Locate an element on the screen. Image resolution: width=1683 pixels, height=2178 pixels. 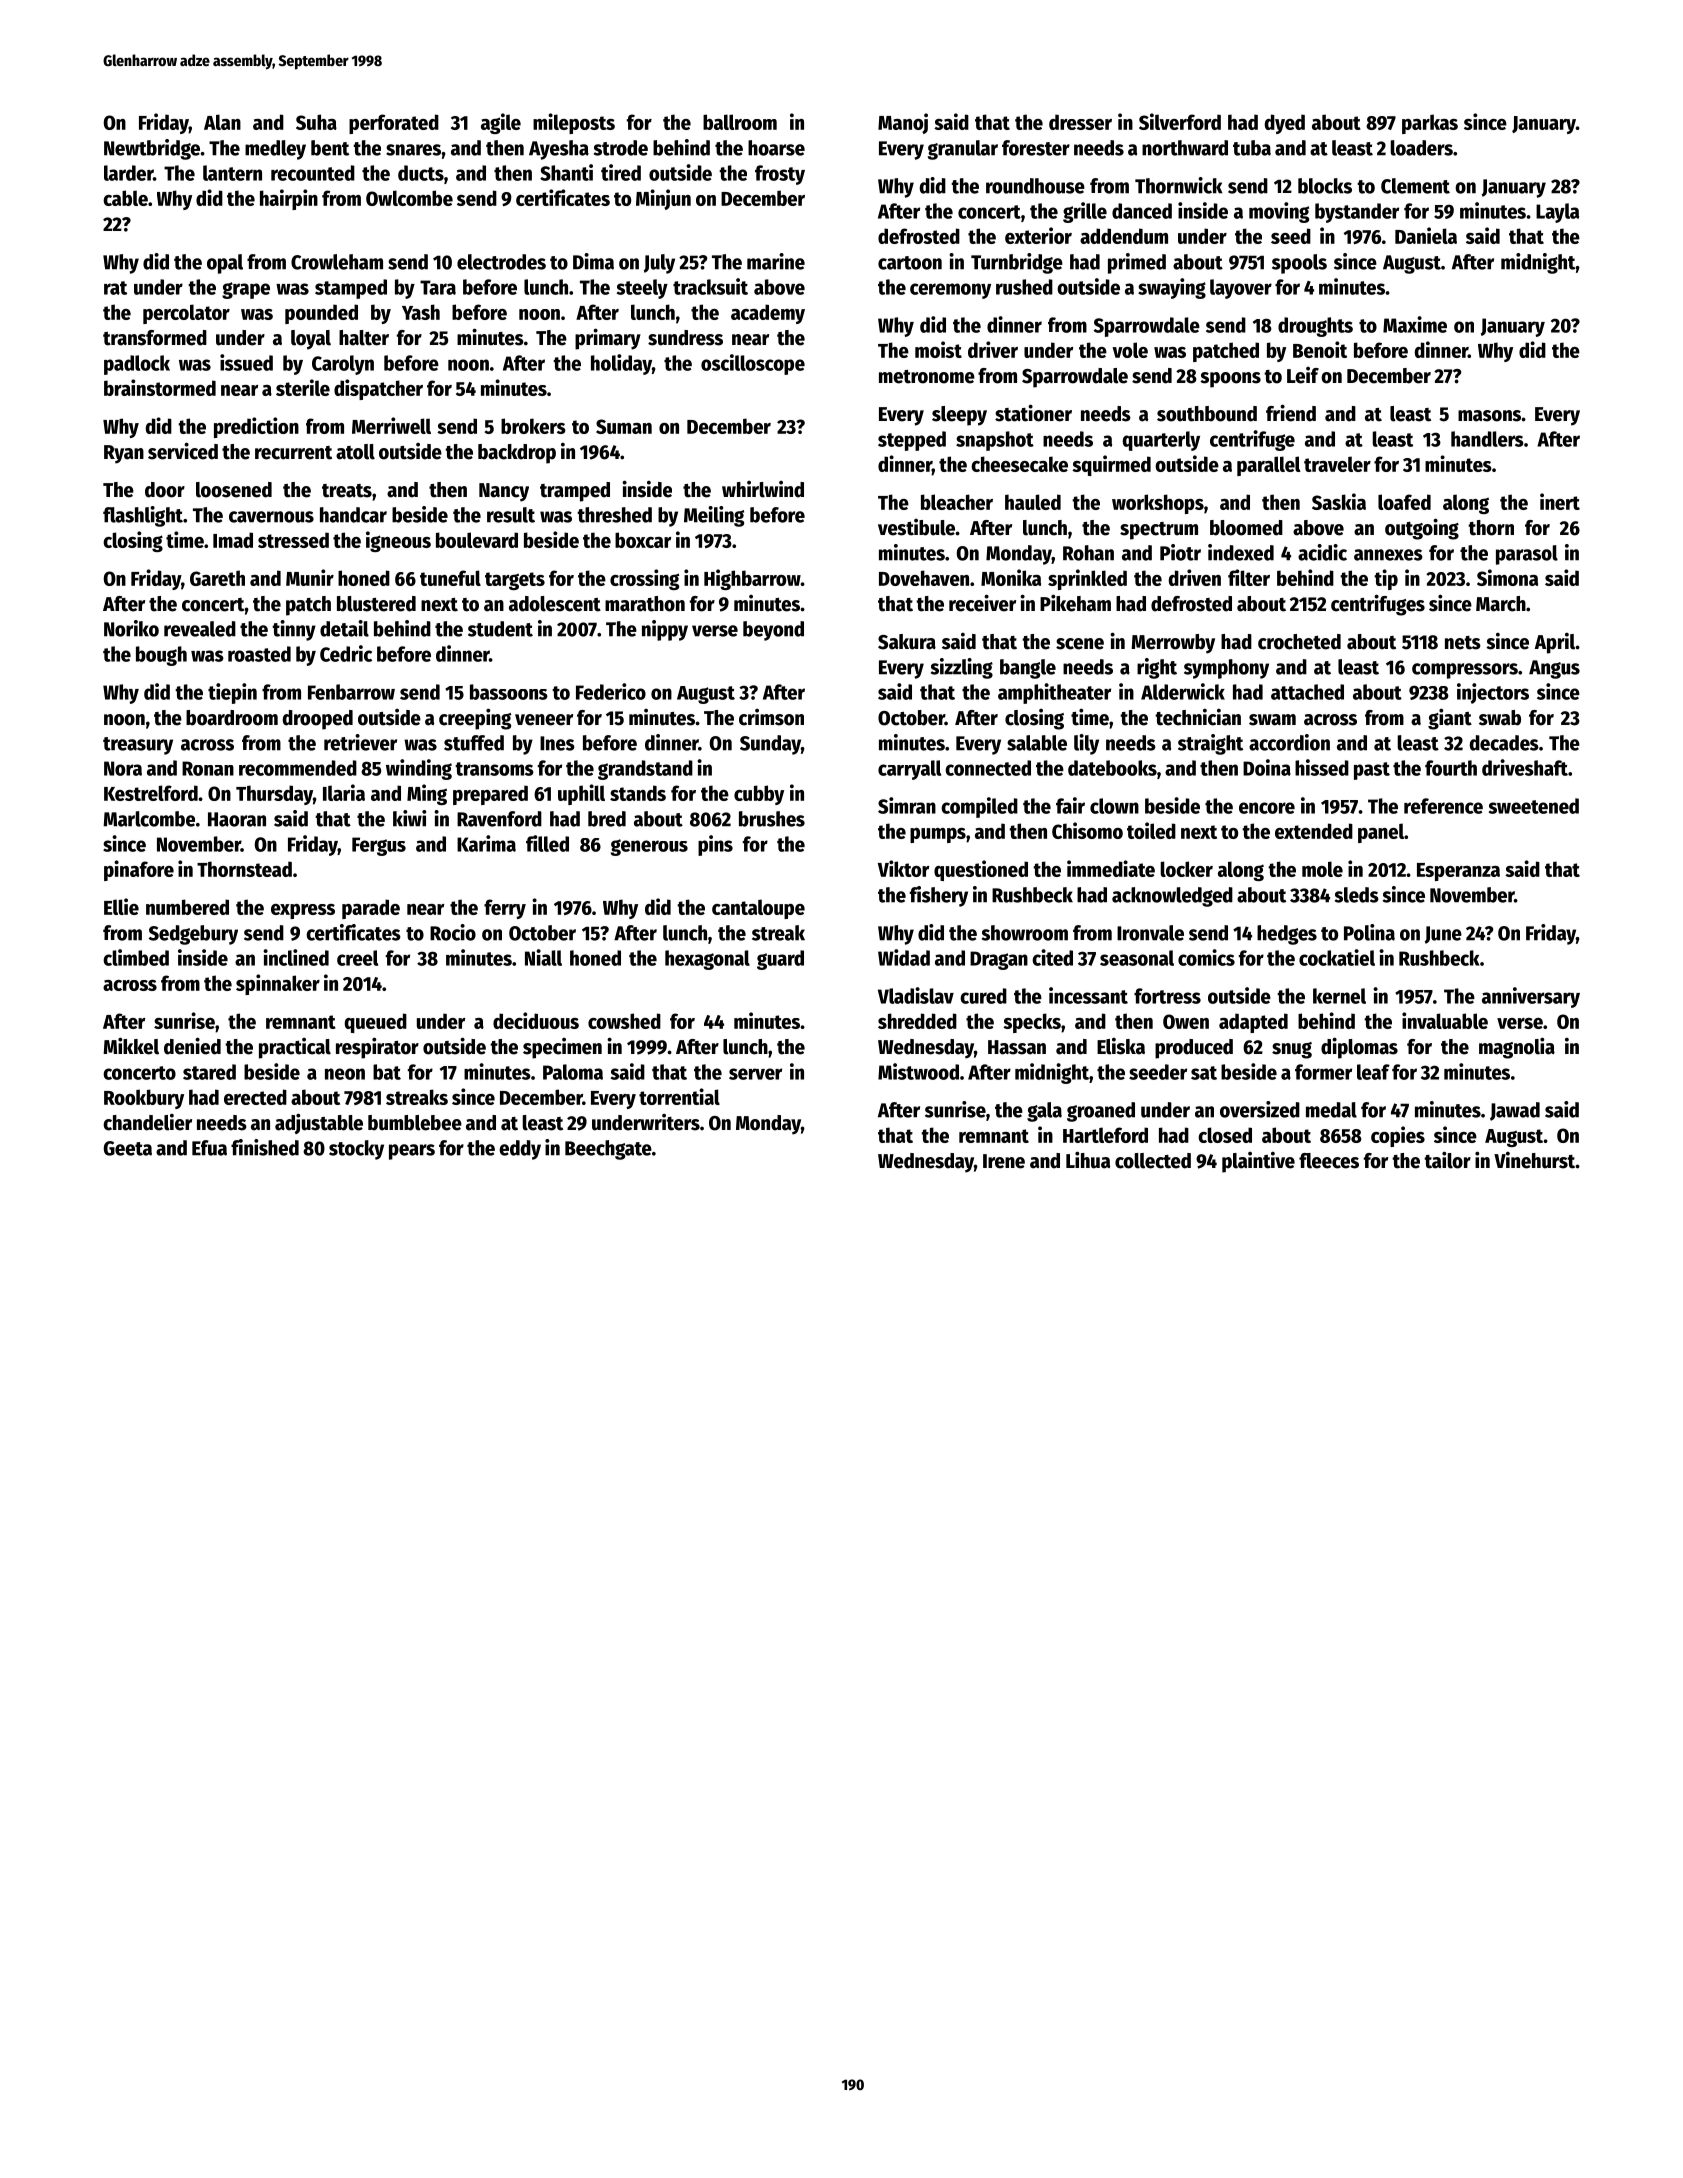
larder is located at coordinates (128, 173).
